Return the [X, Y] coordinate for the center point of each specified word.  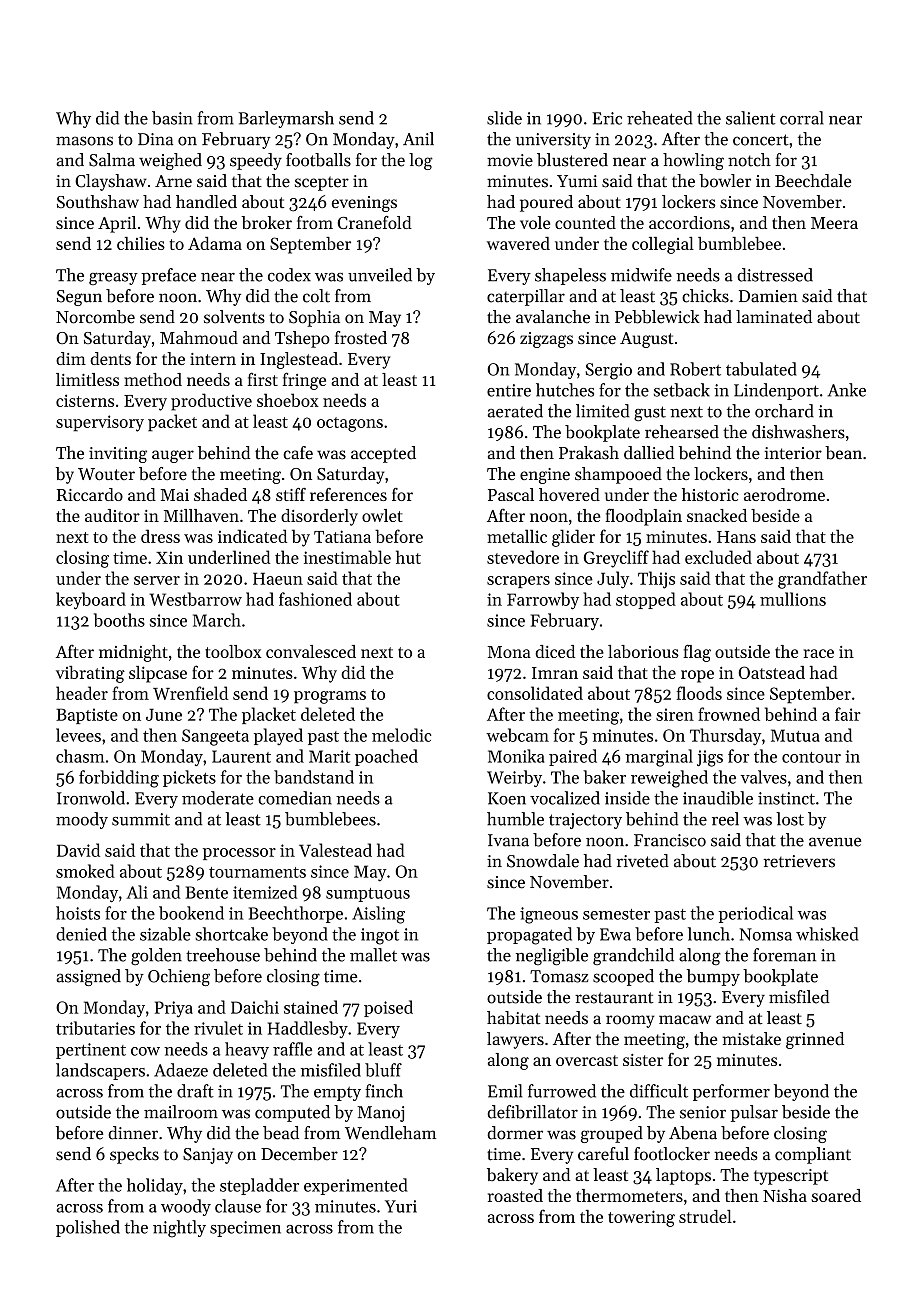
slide [504, 118]
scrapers [518, 582]
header [82, 693]
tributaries [95, 1028]
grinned [815, 1040]
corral [802, 118]
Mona [509, 652]
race [819, 653]
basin [172, 118]
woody [186, 1207]
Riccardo [90, 494]
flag [697, 653]
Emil [505, 1091]
